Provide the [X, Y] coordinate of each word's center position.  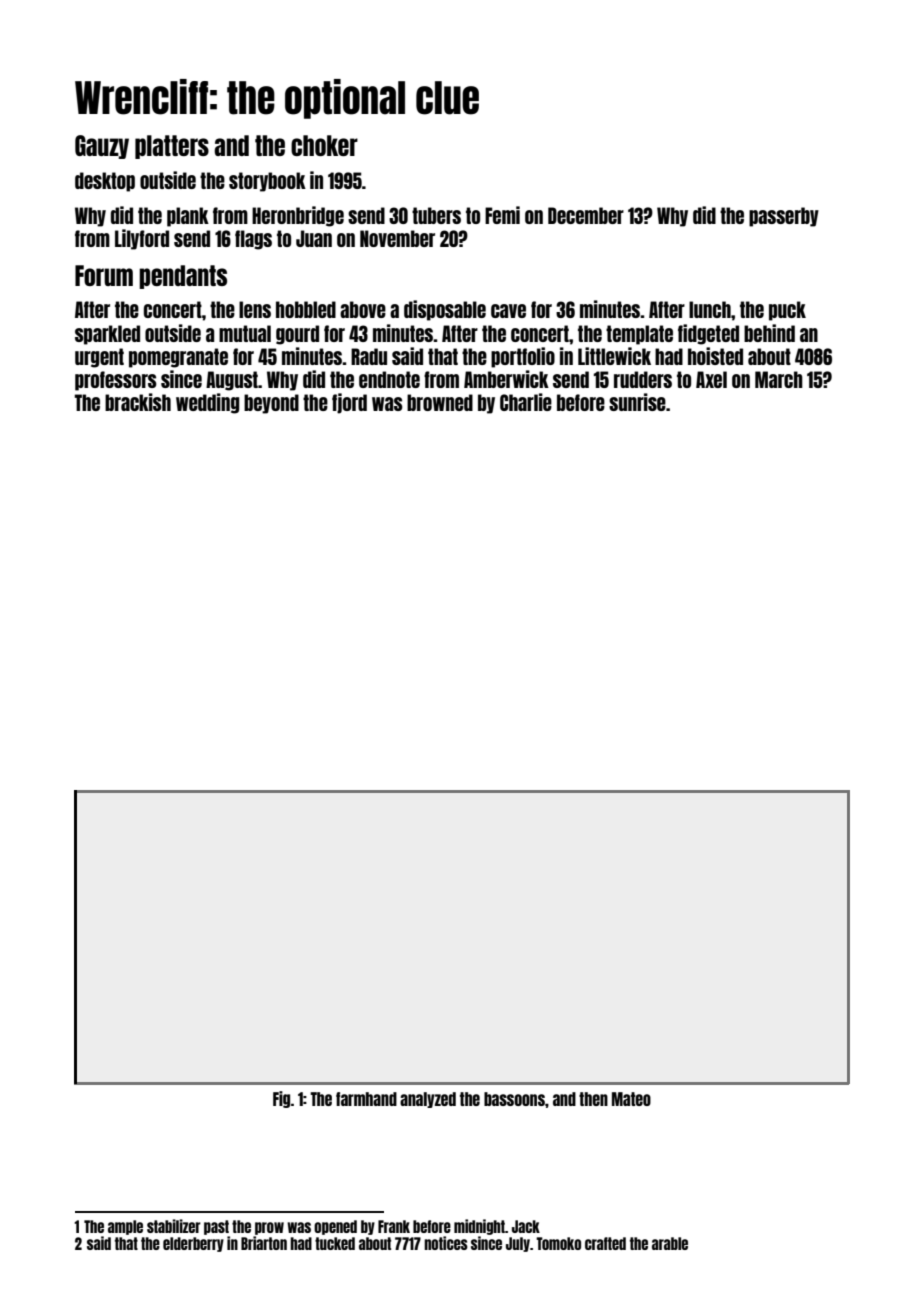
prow [269, 1228]
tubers [436, 215]
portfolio [523, 357]
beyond [271, 404]
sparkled [107, 335]
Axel [711, 379]
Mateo [631, 1099]
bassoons [514, 1099]
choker [324, 145]
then [593, 1099]
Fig [282, 1099]
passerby [784, 217]
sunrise [637, 402]
